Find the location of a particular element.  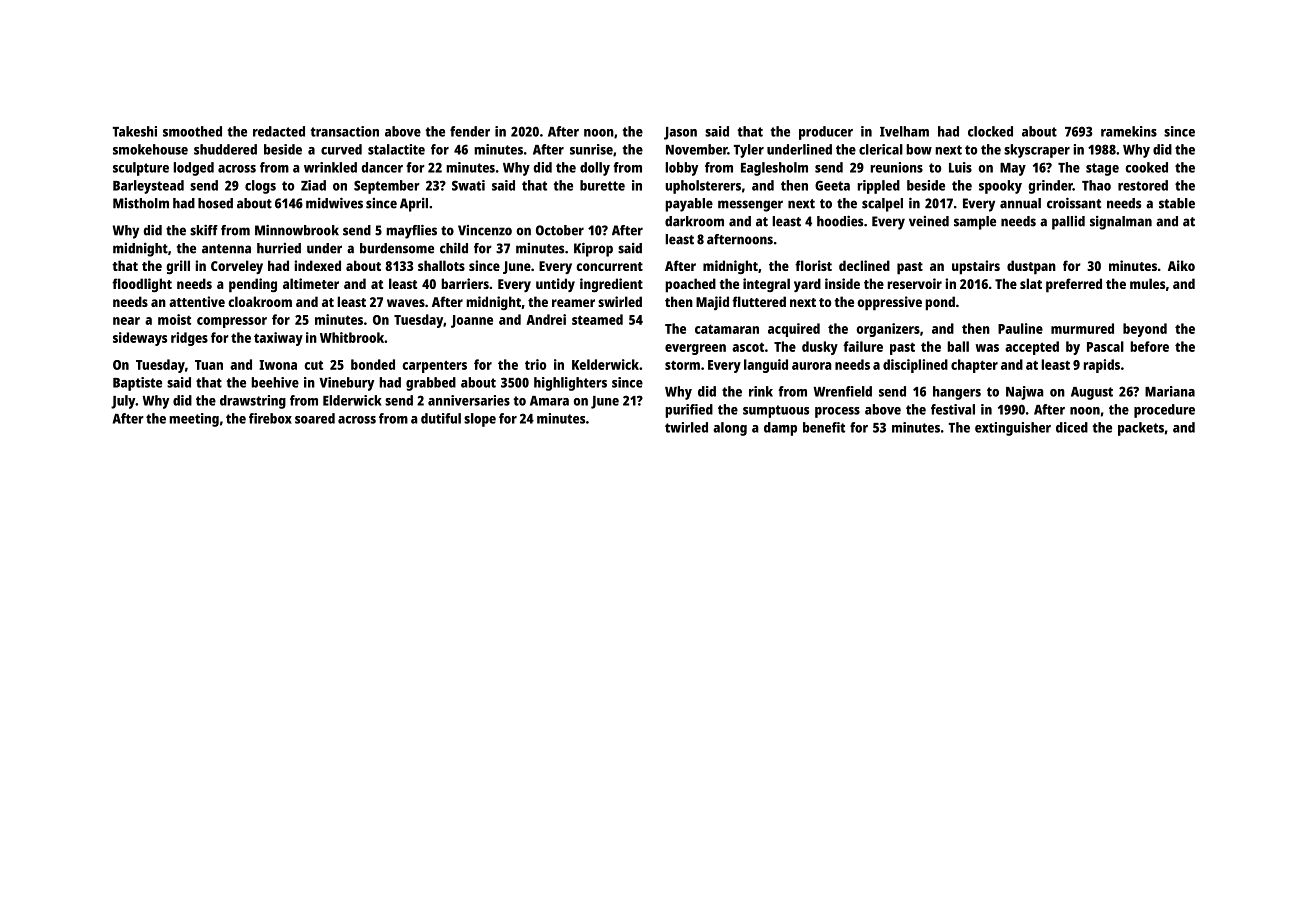

redacted is located at coordinates (279, 131).
